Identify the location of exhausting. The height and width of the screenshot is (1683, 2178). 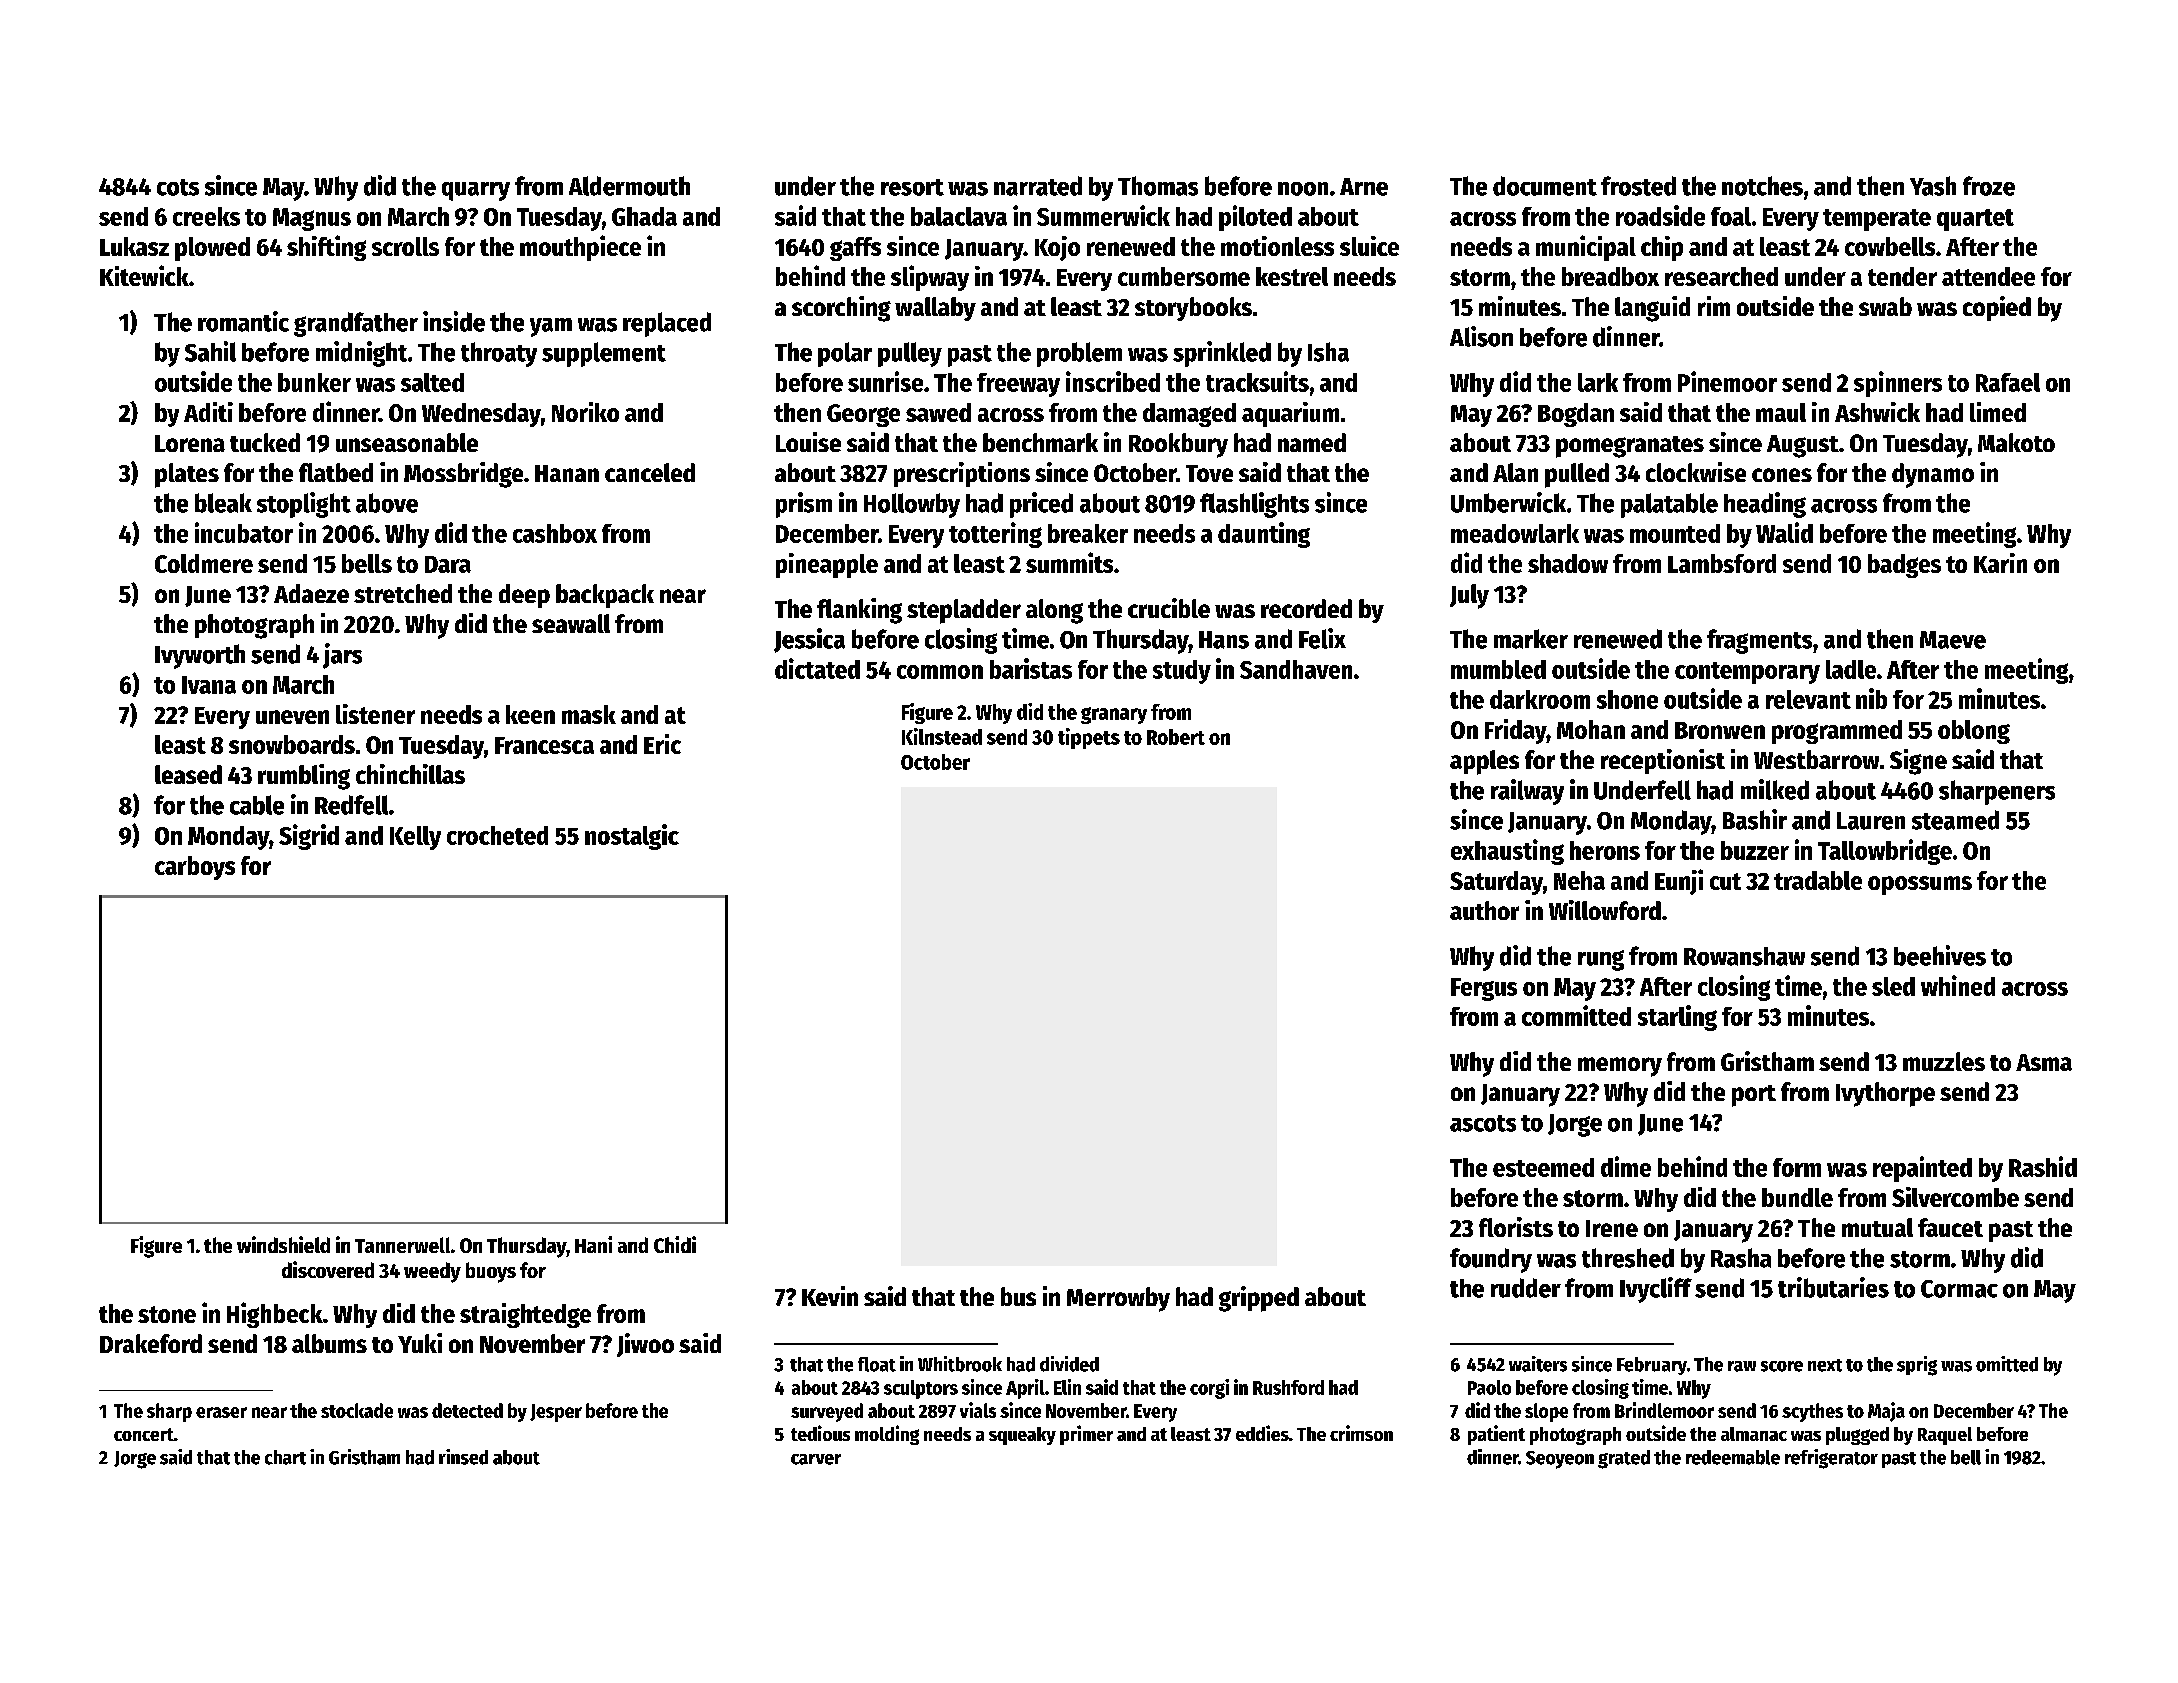
(1507, 852).
